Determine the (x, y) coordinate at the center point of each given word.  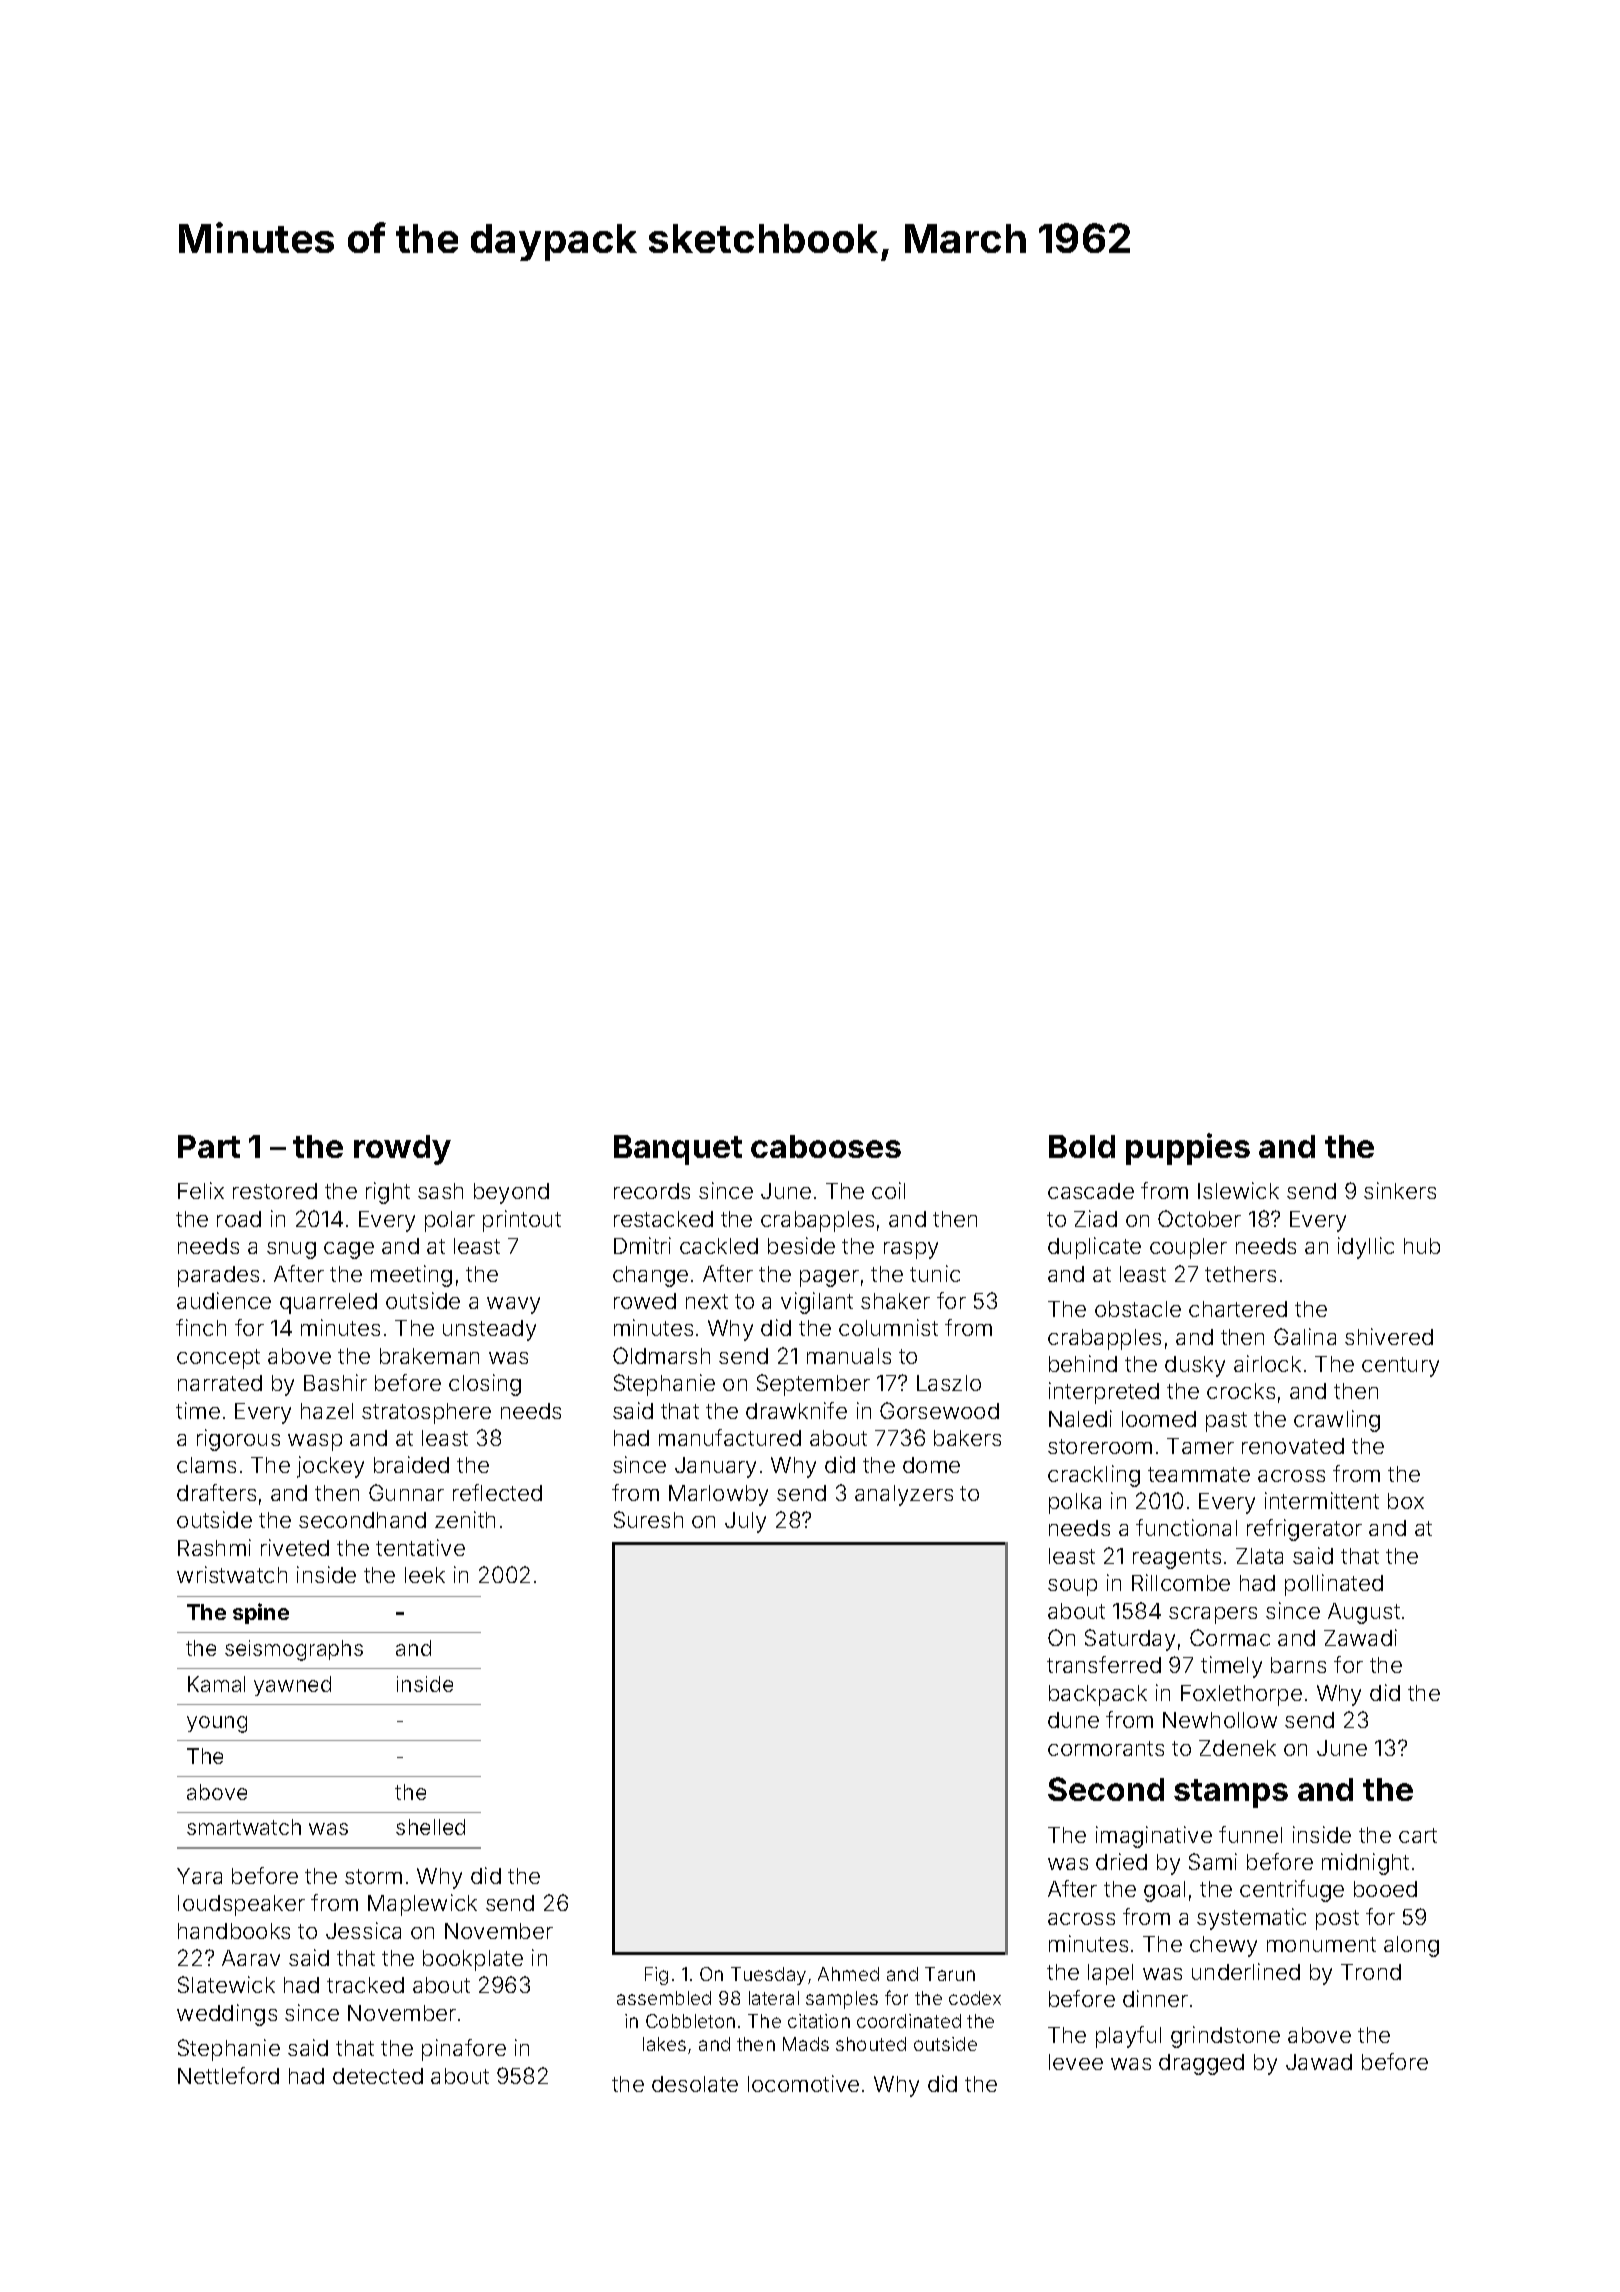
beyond (511, 1193)
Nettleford (228, 2075)
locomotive (803, 2083)
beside (801, 1245)
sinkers (1400, 1190)
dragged (1201, 2064)
